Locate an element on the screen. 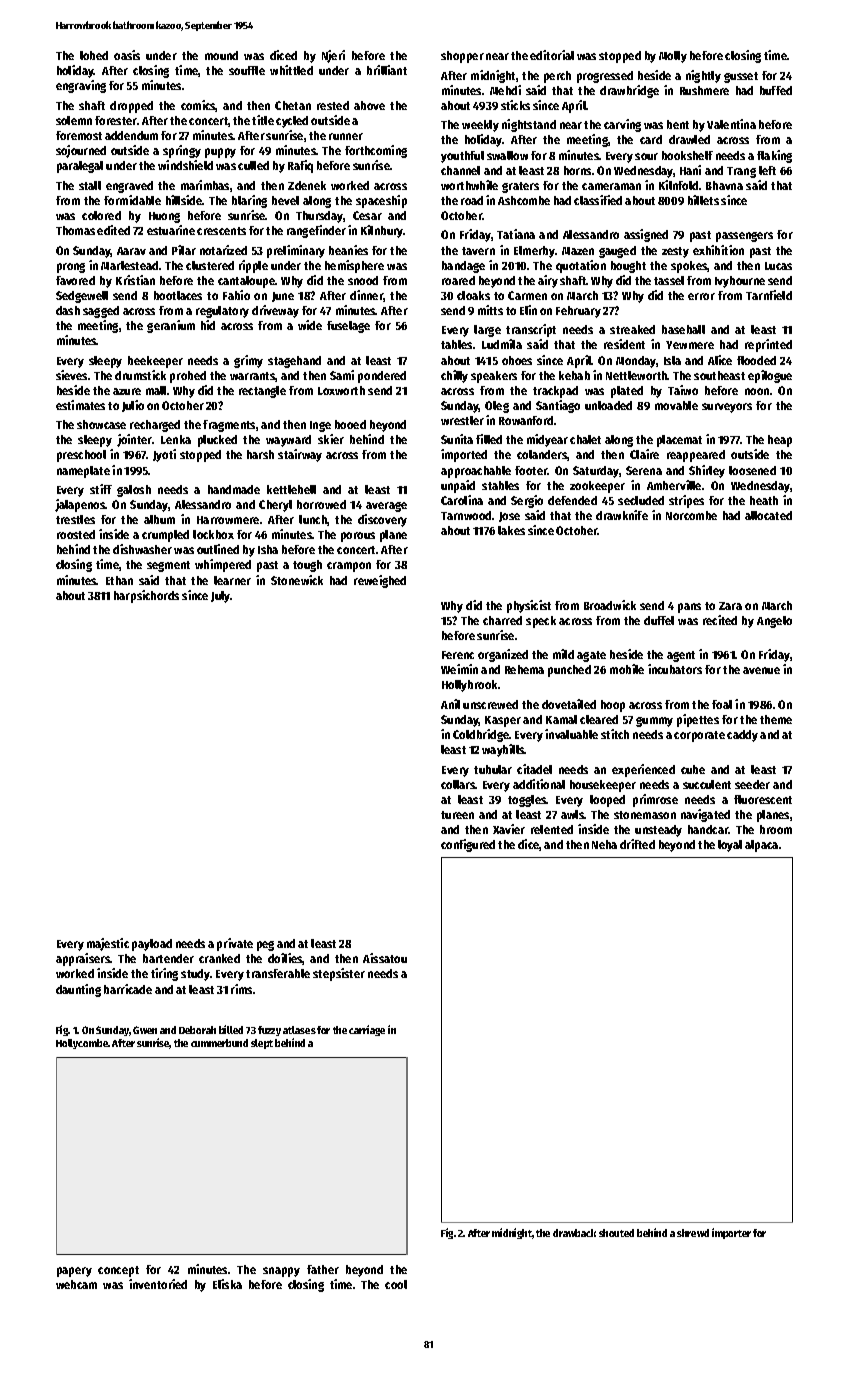 The image size is (849, 1400). drawback is located at coordinates (574, 1233).
